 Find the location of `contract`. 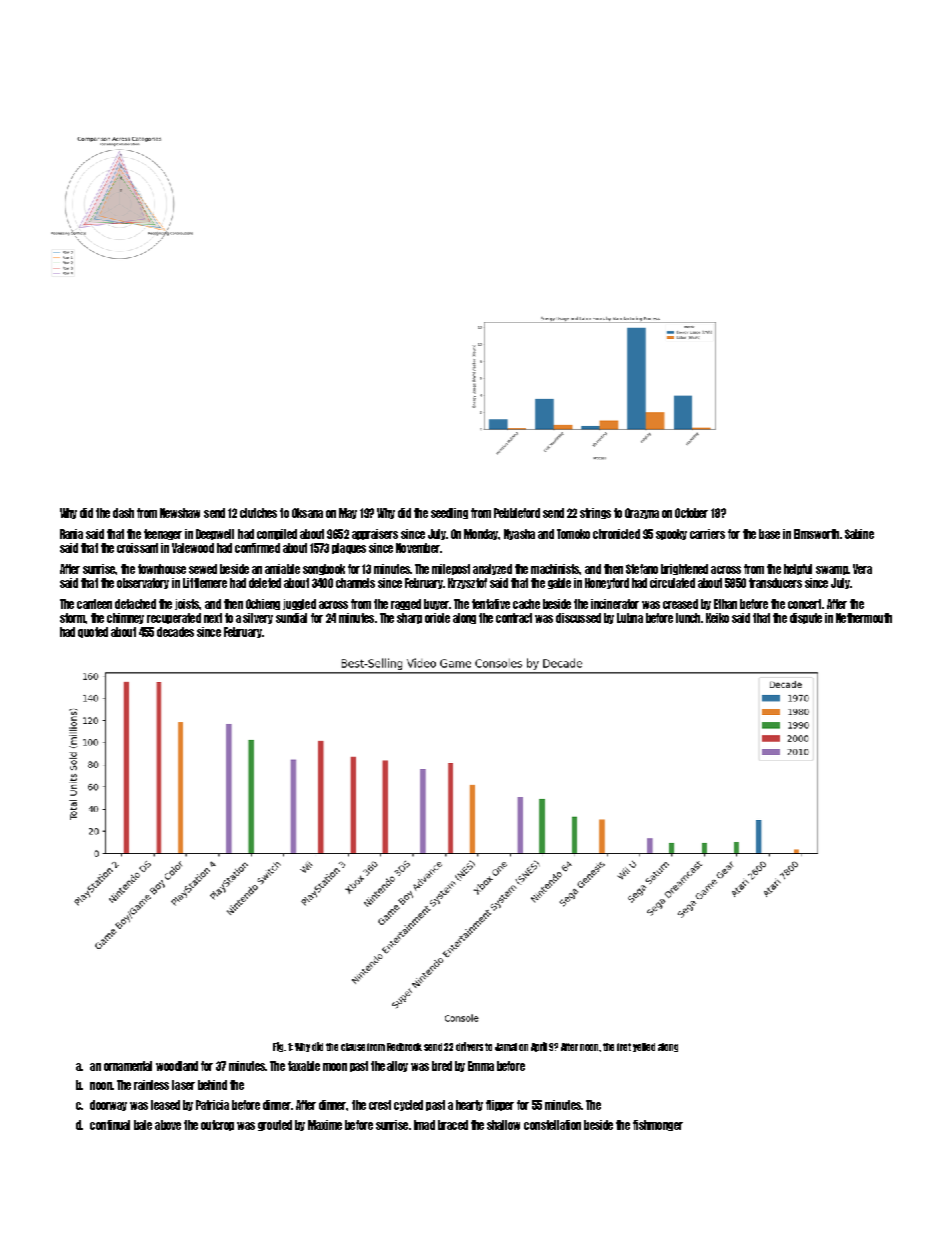

contract is located at coordinates (514, 618).
